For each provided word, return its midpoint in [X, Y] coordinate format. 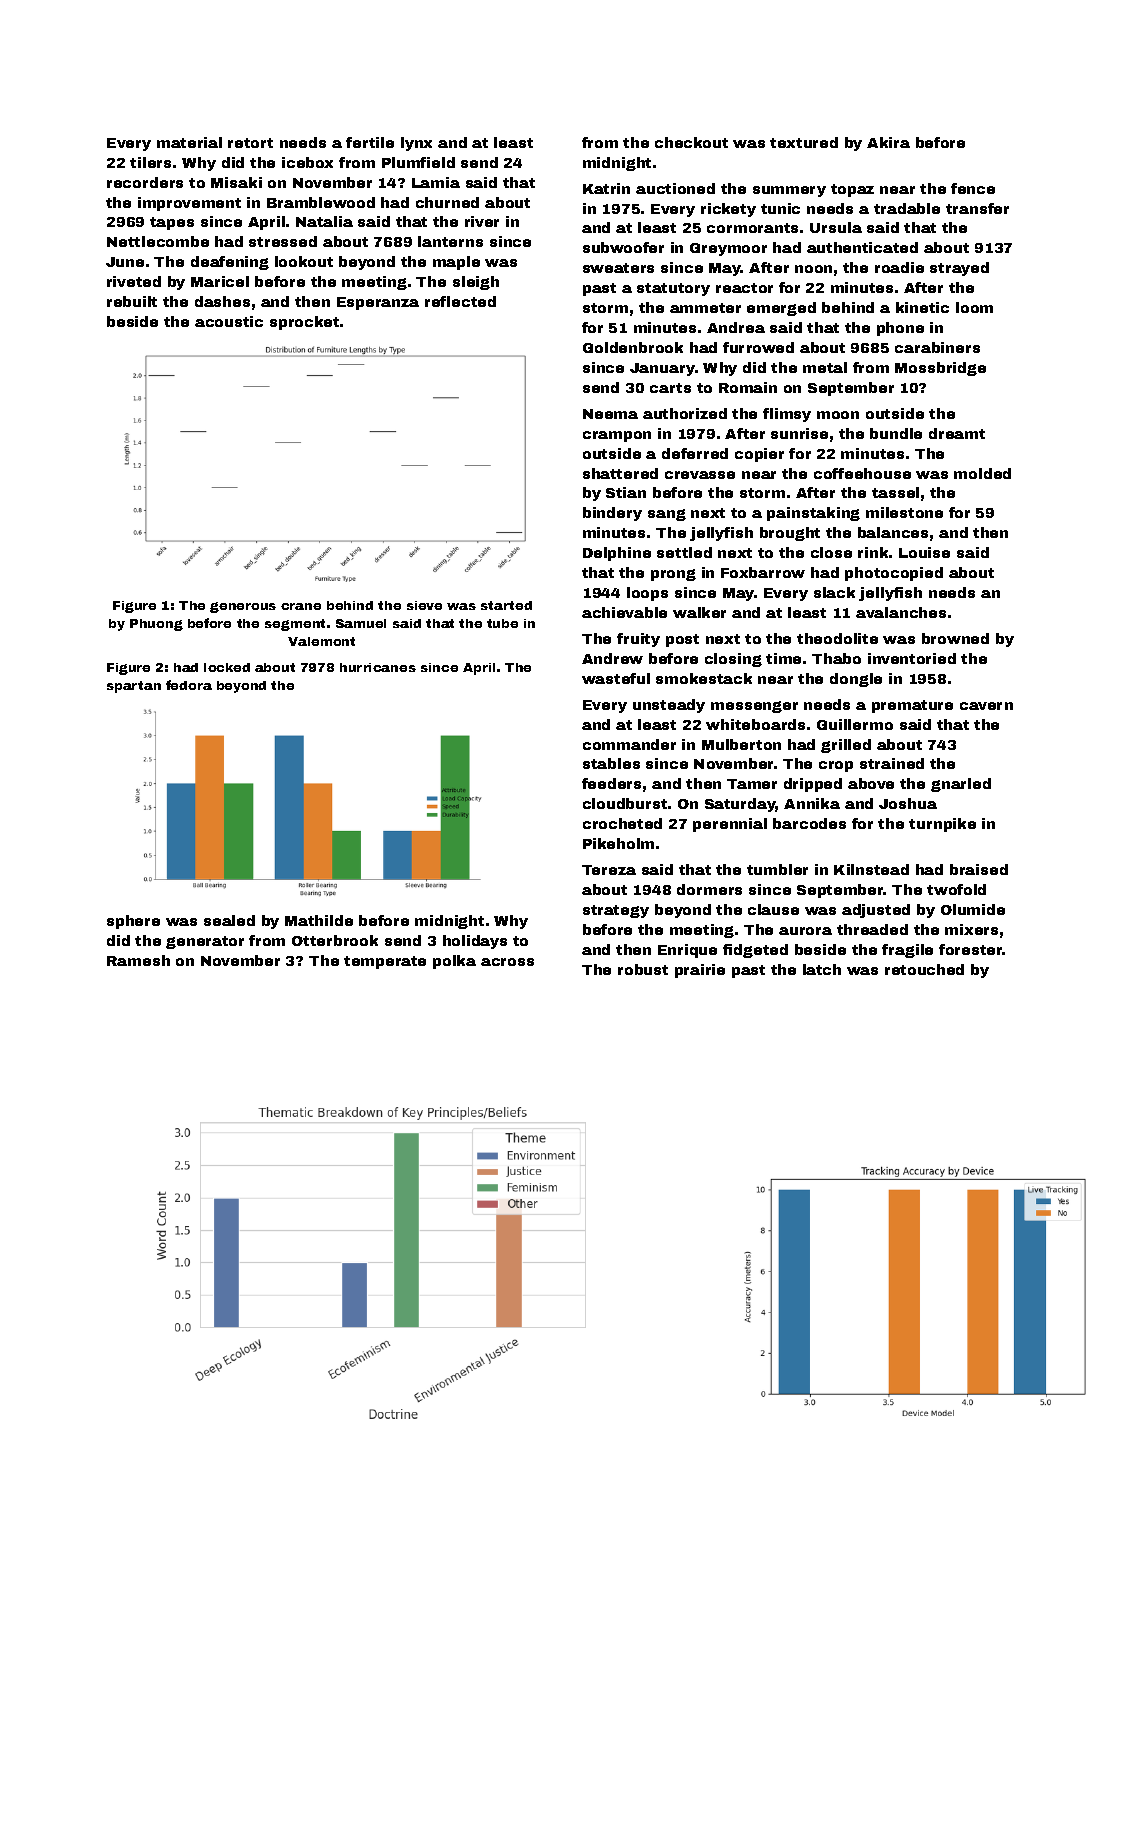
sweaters [618, 268]
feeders [611, 783]
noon [813, 269]
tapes [172, 223]
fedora [189, 685]
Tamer [752, 784]
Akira [888, 142]
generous [243, 607]
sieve [424, 605]
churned [447, 202]
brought [790, 534]
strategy [616, 911]
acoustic [229, 321]
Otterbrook [335, 940]
